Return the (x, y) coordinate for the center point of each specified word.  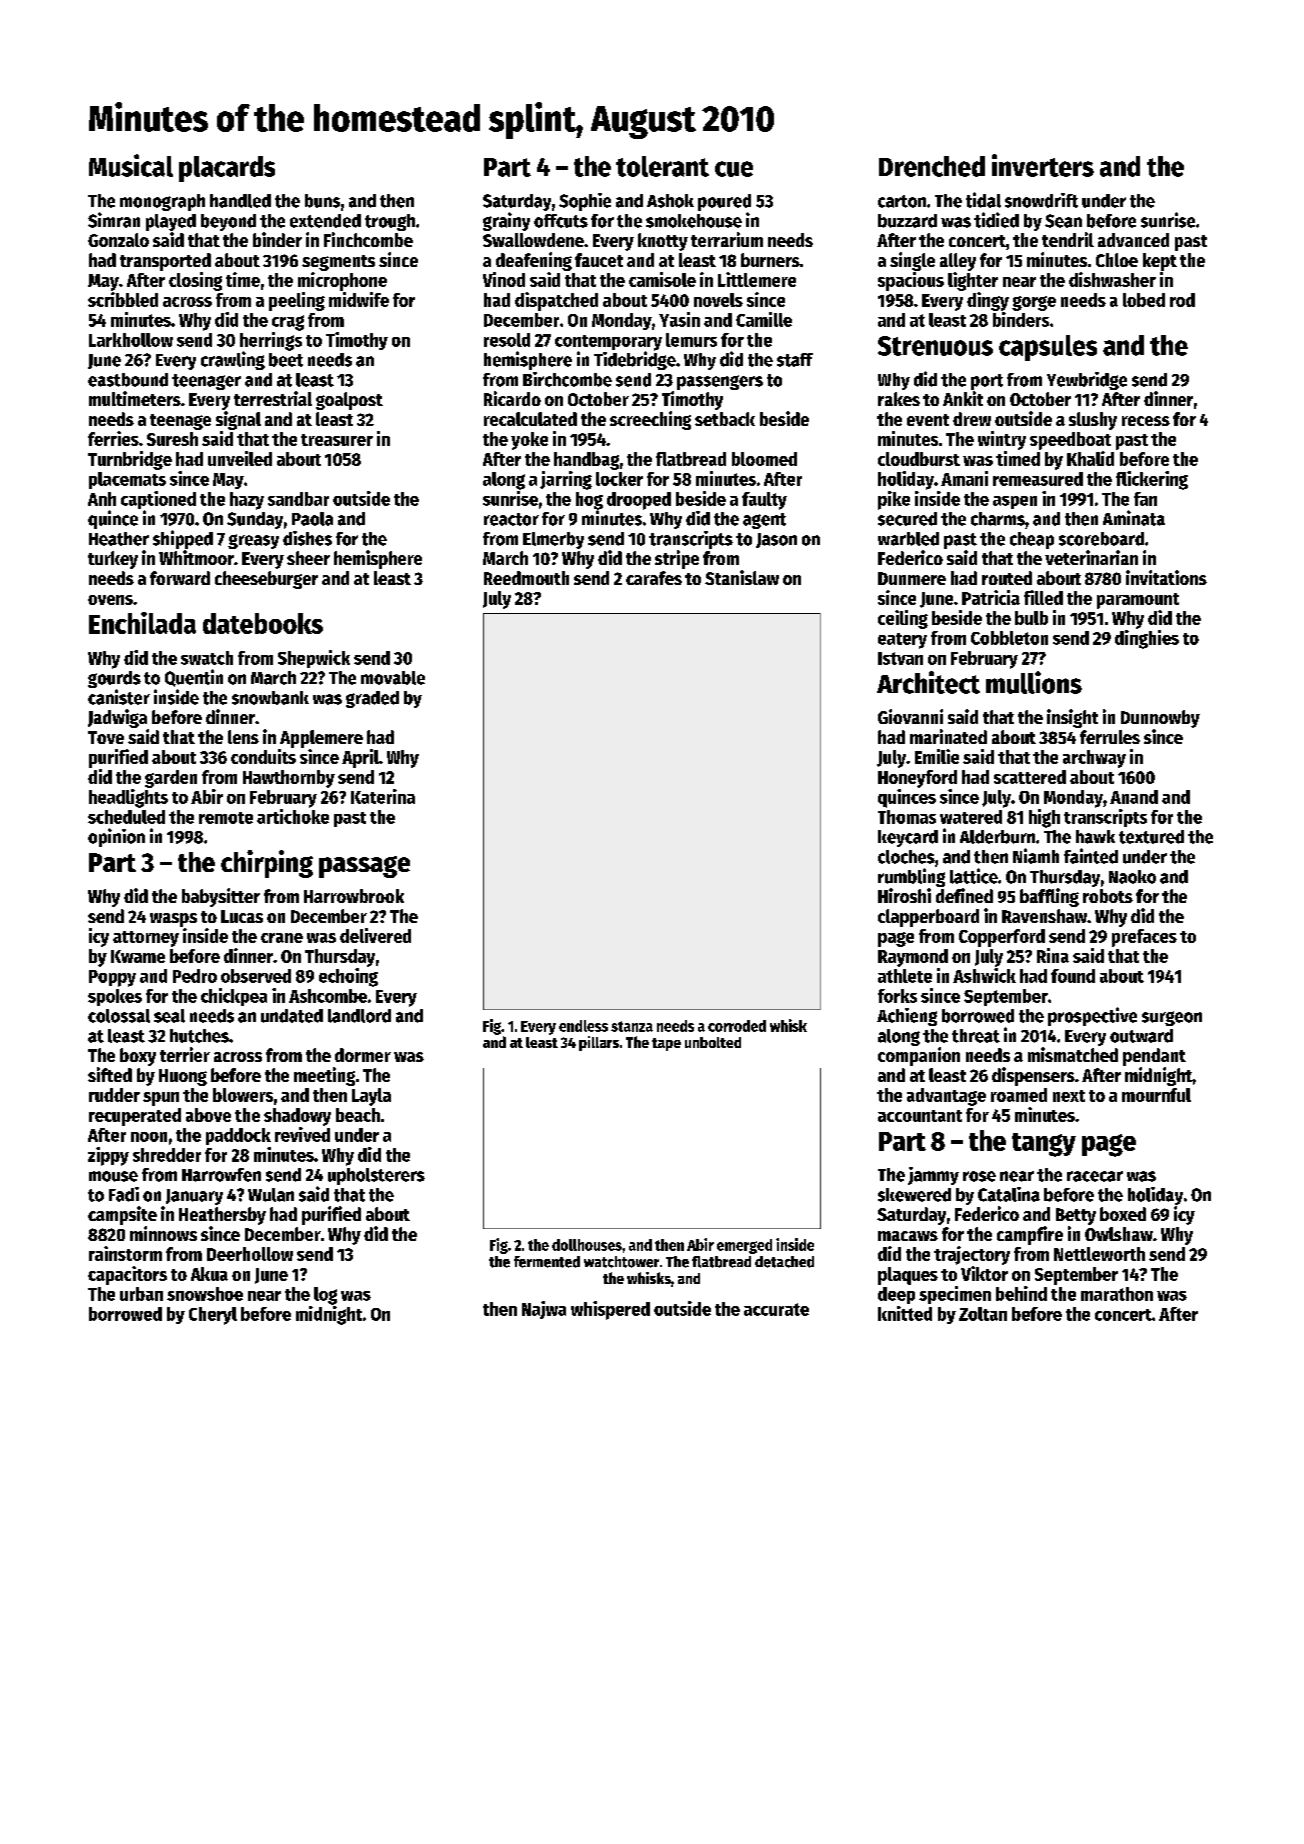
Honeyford (917, 779)
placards (227, 169)
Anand (1134, 797)
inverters (1043, 165)
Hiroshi (904, 895)
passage (364, 867)
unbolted (713, 1042)
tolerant (662, 166)
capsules (1048, 348)
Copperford (1002, 938)
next (1069, 1096)
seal (169, 1016)
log (325, 1296)
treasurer (337, 440)
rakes (899, 399)
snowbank (270, 698)
